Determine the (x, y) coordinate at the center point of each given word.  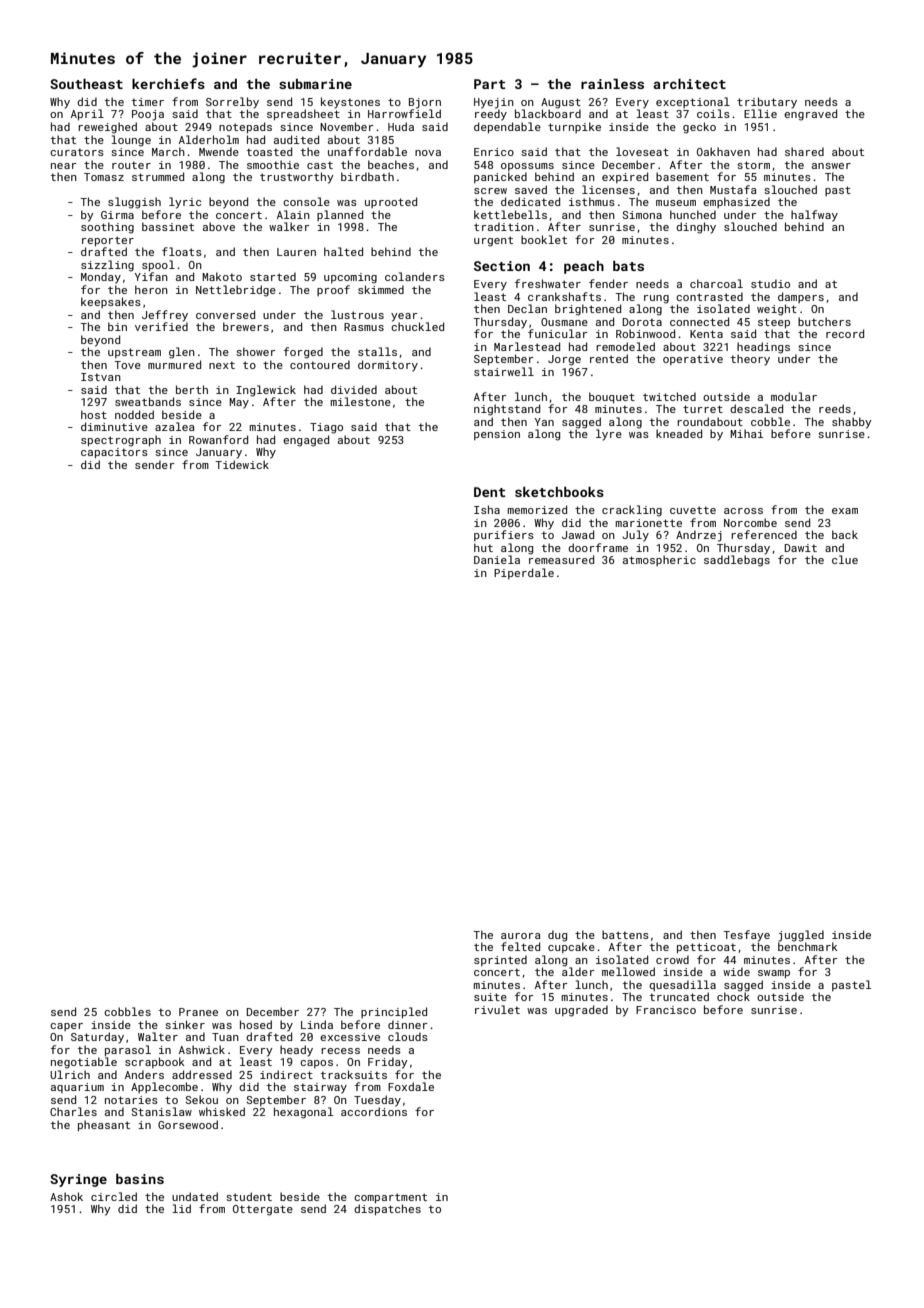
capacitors (114, 453)
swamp (774, 974)
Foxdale (411, 1086)
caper (66, 1027)
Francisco (666, 1010)
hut (483, 547)
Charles (73, 1111)
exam (845, 511)
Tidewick (242, 464)
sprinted (500, 960)
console (306, 201)
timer (148, 102)
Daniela (497, 559)
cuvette (693, 510)
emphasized (736, 202)
